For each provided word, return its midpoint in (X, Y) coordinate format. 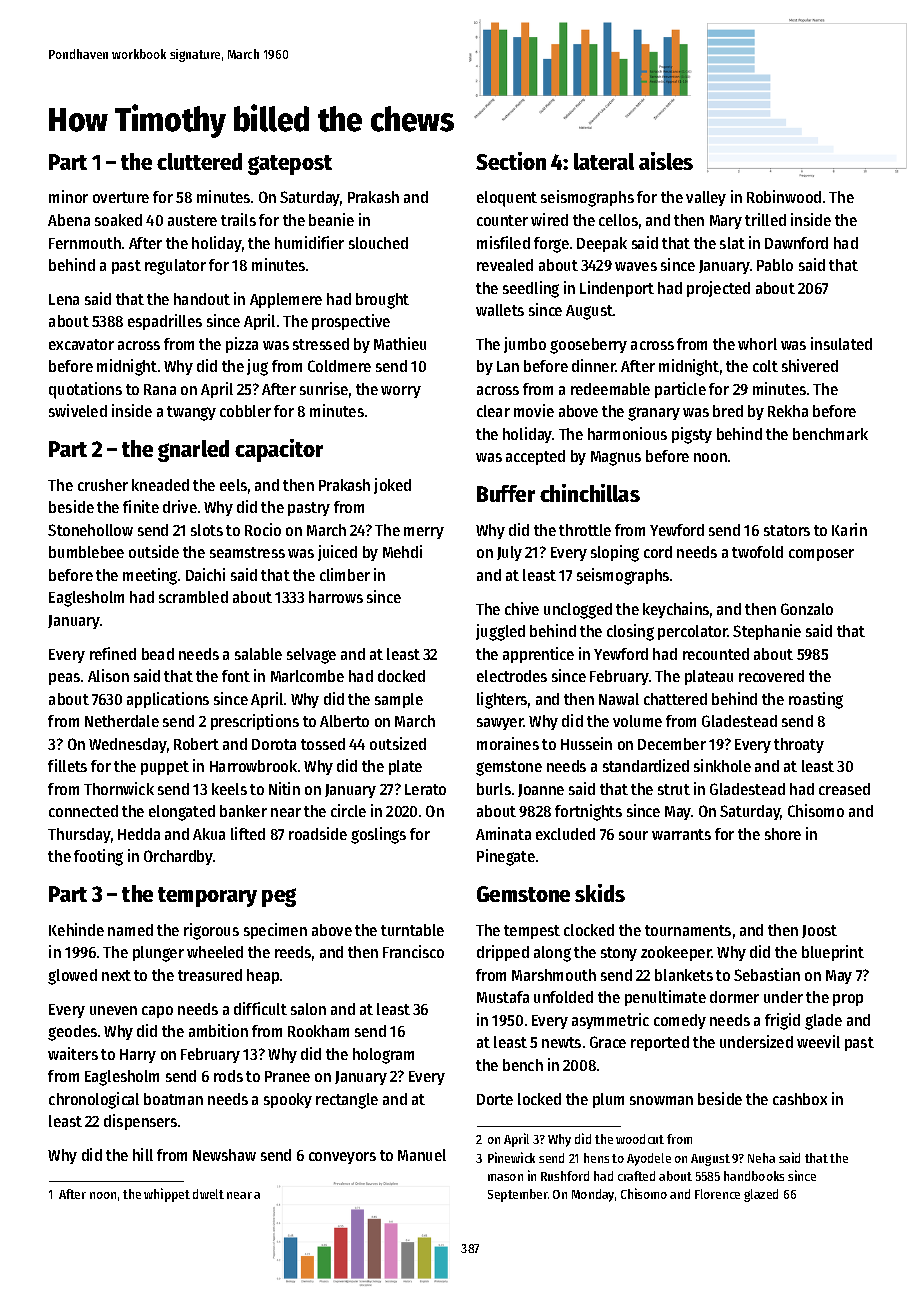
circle (348, 810)
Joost (819, 931)
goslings (378, 835)
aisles (666, 161)
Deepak (602, 244)
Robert (196, 744)
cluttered (199, 161)
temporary (207, 897)
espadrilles (165, 322)
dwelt (208, 1194)
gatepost (290, 165)
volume (637, 721)
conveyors (342, 1158)
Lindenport (617, 289)
